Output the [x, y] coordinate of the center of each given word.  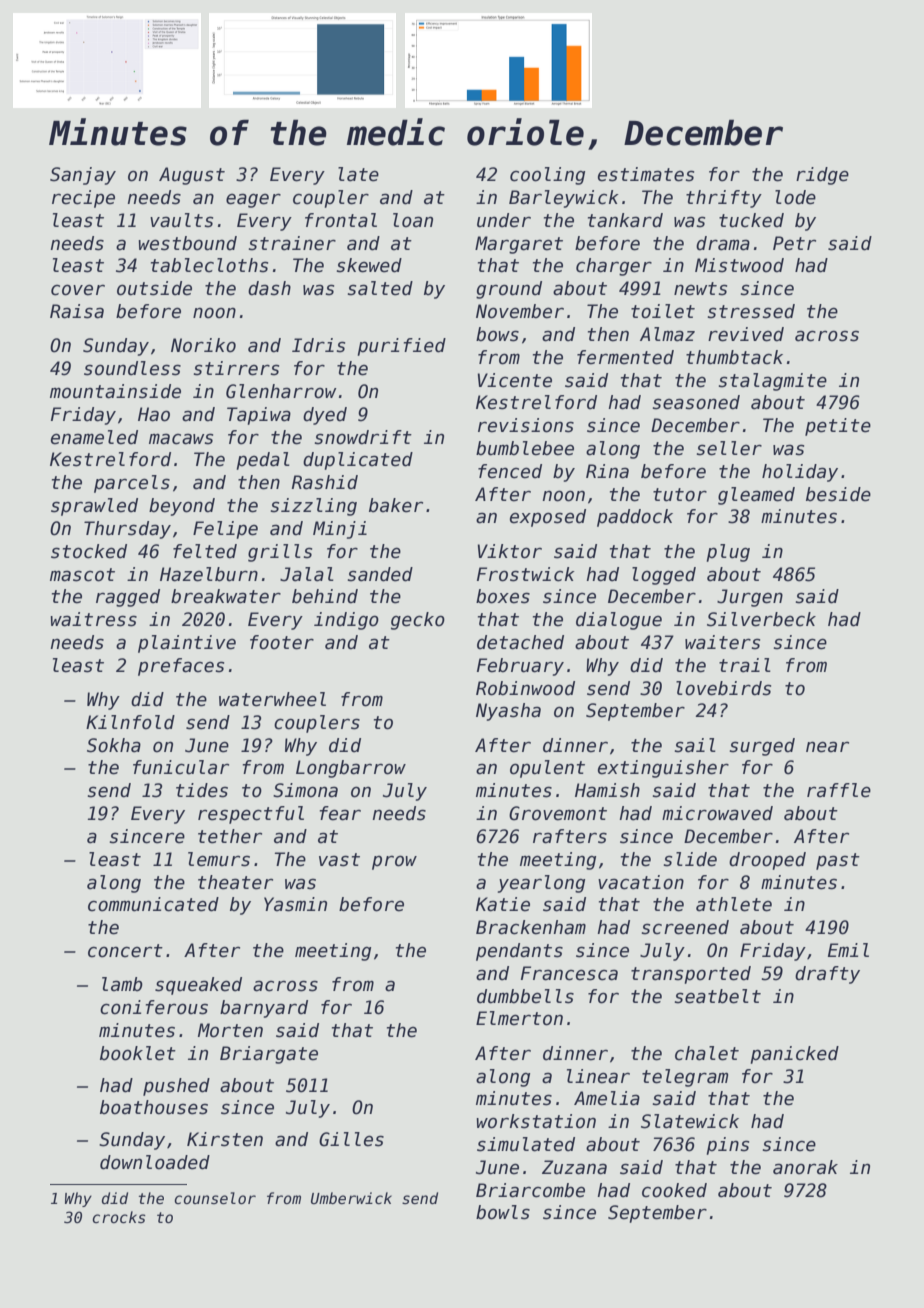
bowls [503, 1212]
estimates [646, 174]
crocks [119, 1217]
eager [253, 200]
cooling [547, 176]
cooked [674, 1190]
